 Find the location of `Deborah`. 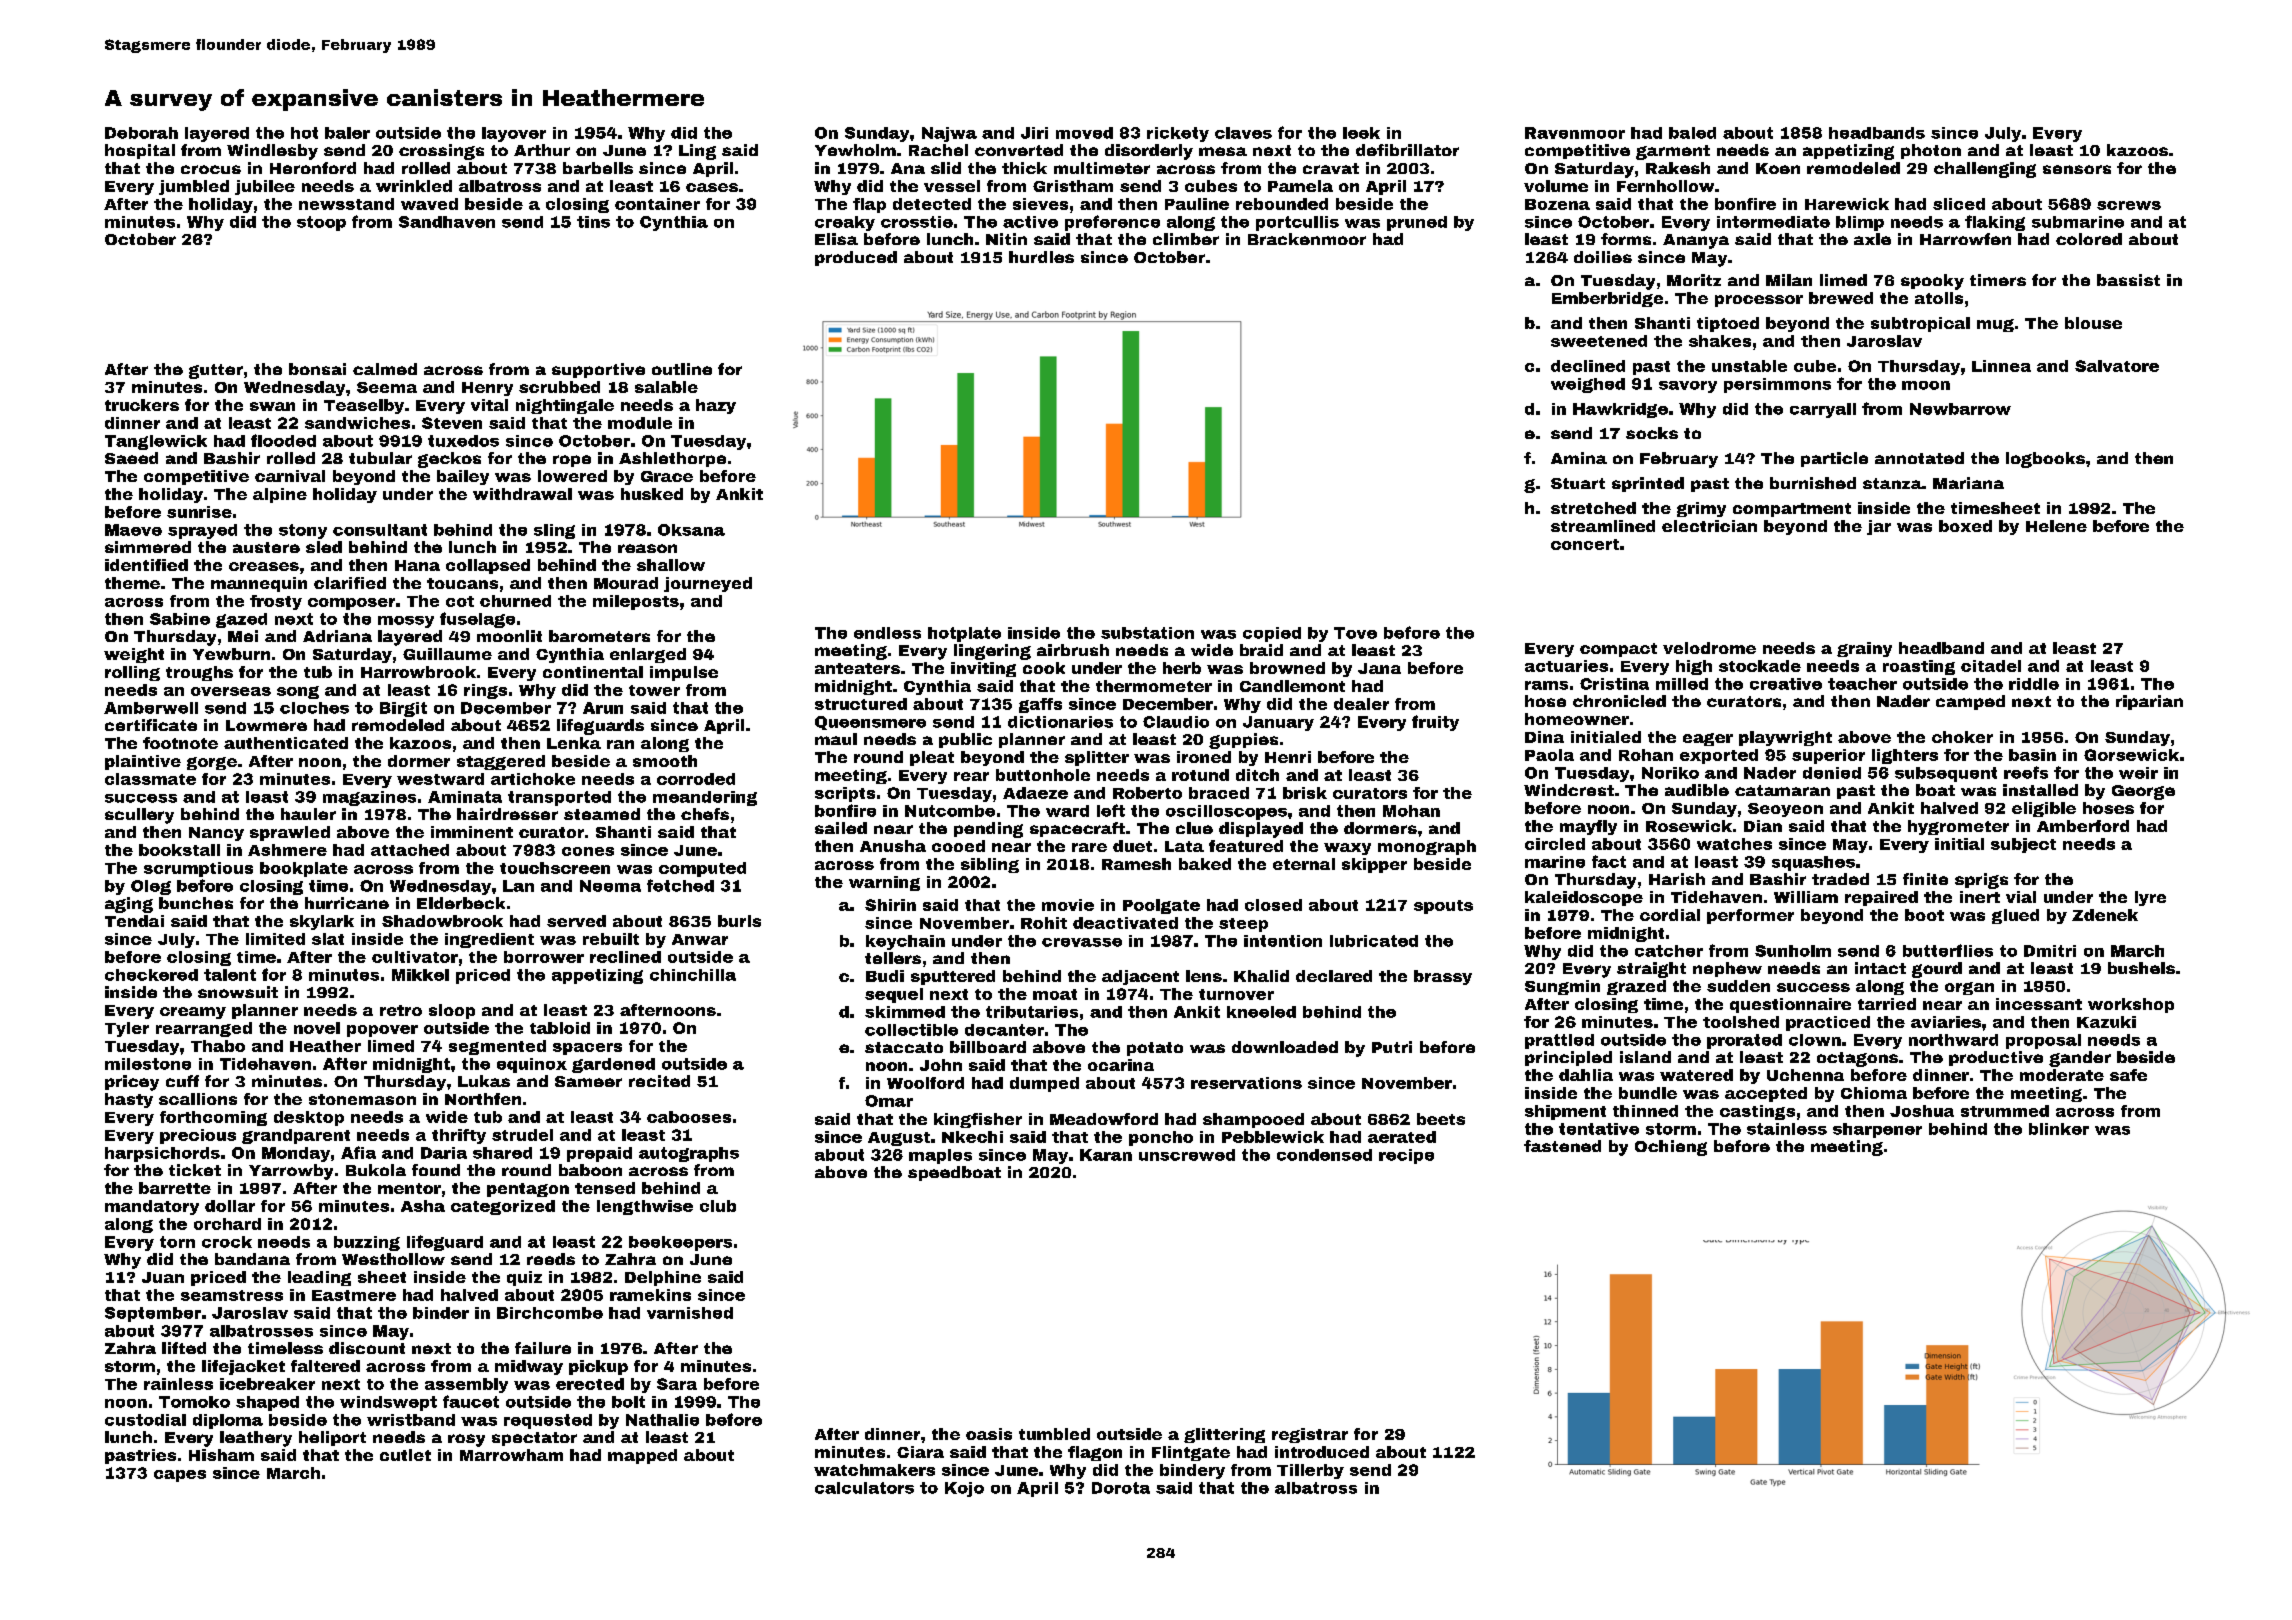

Deborah is located at coordinates (141, 133).
